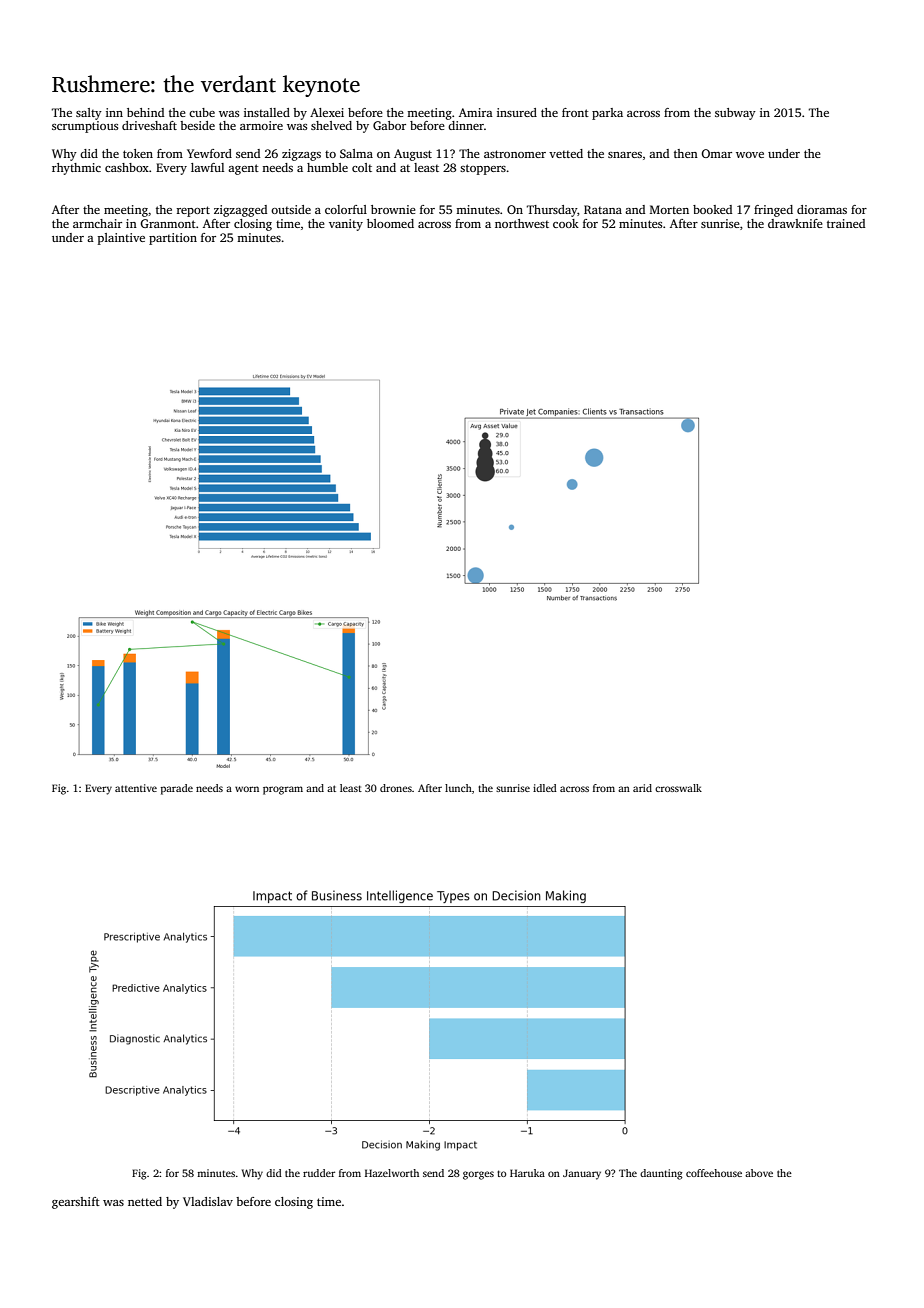 The image size is (924, 1308). Describe the element at coordinates (208, 1201) in the screenshot. I see `Vladislav` at that location.
